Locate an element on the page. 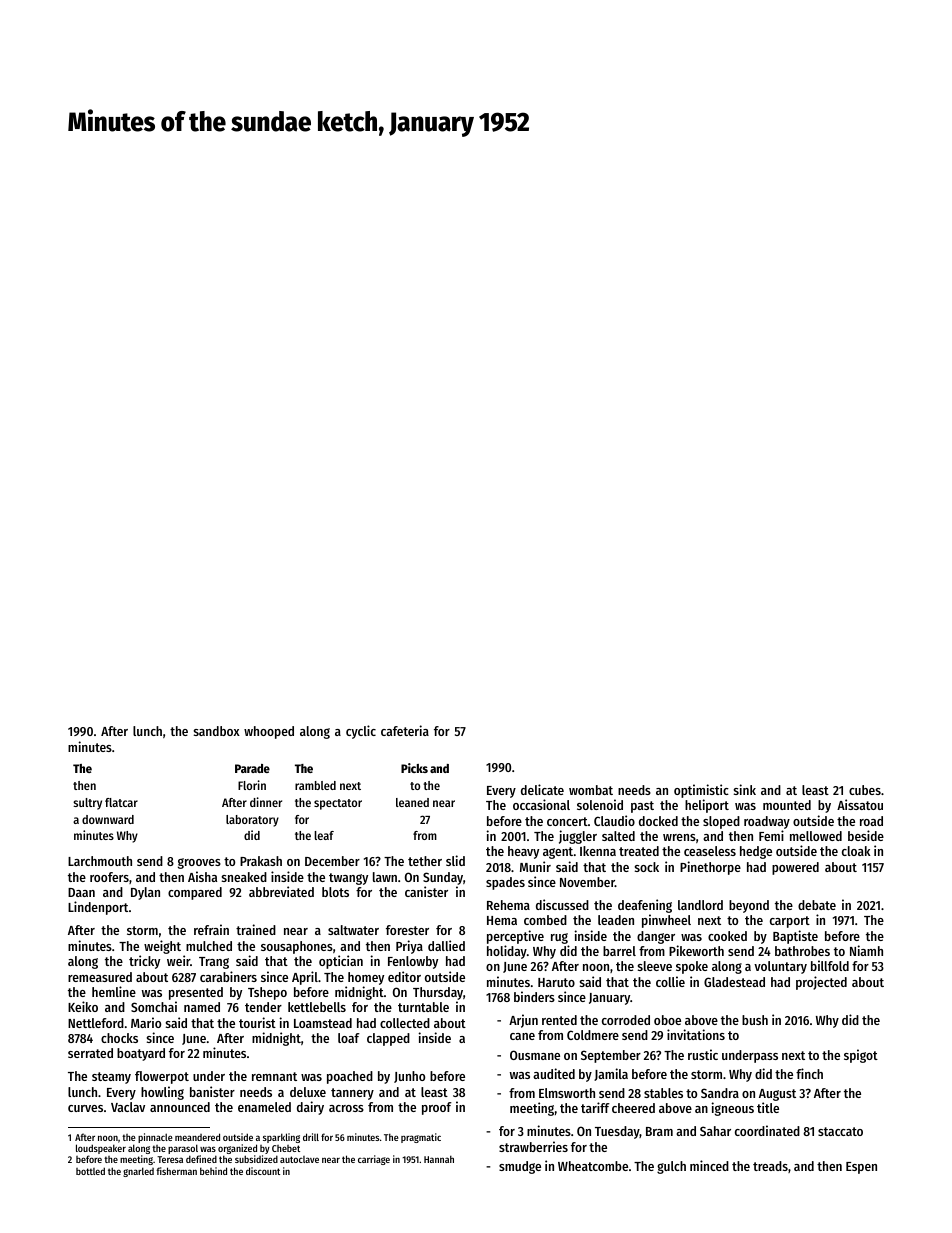 The height and width of the document is (1233, 952). Picks is located at coordinates (414, 768).
